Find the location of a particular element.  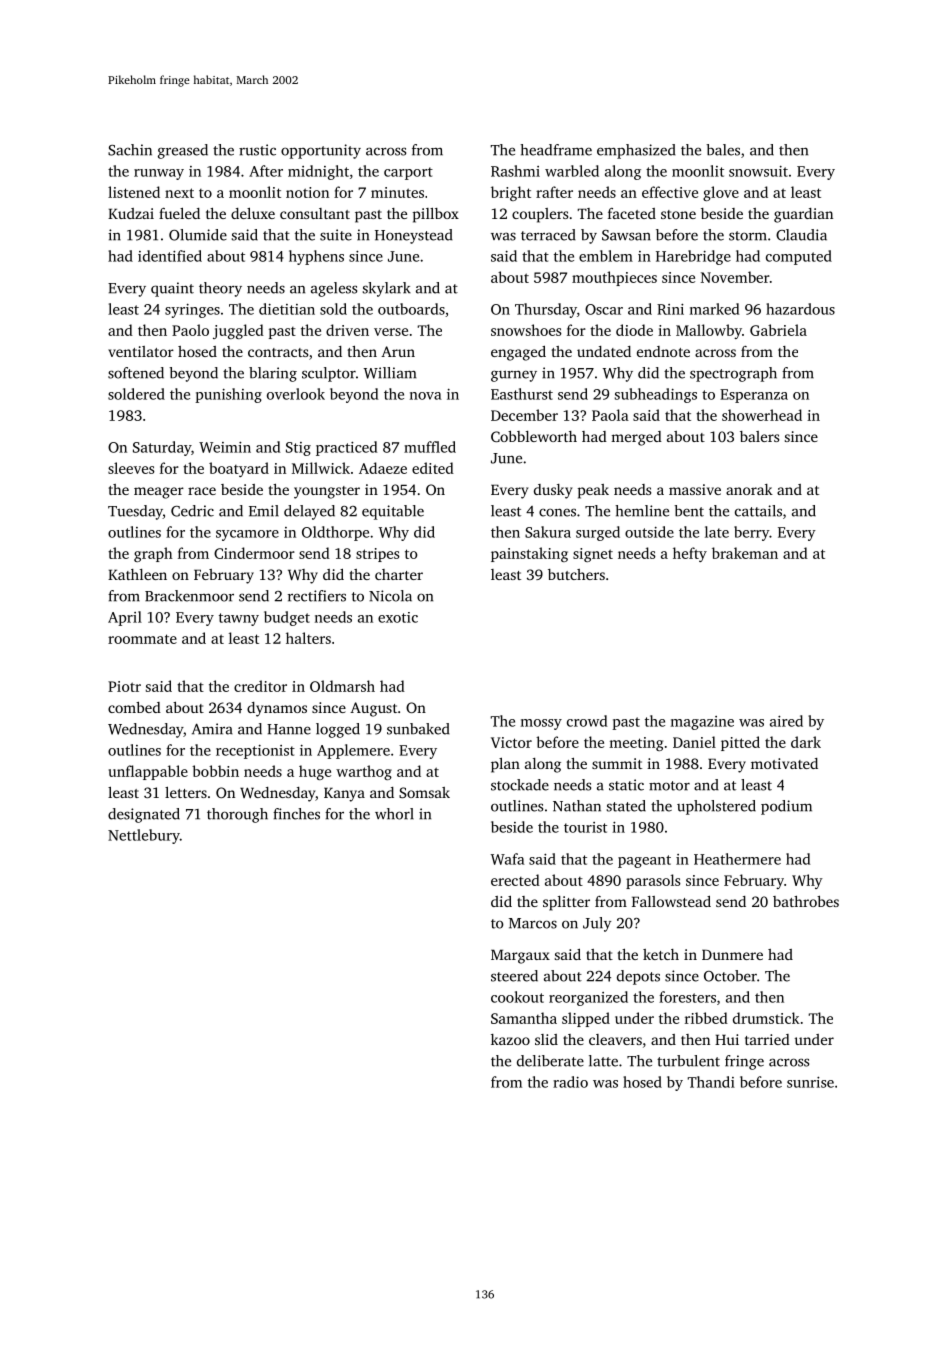

opportunity is located at coordinates (321, 151).
